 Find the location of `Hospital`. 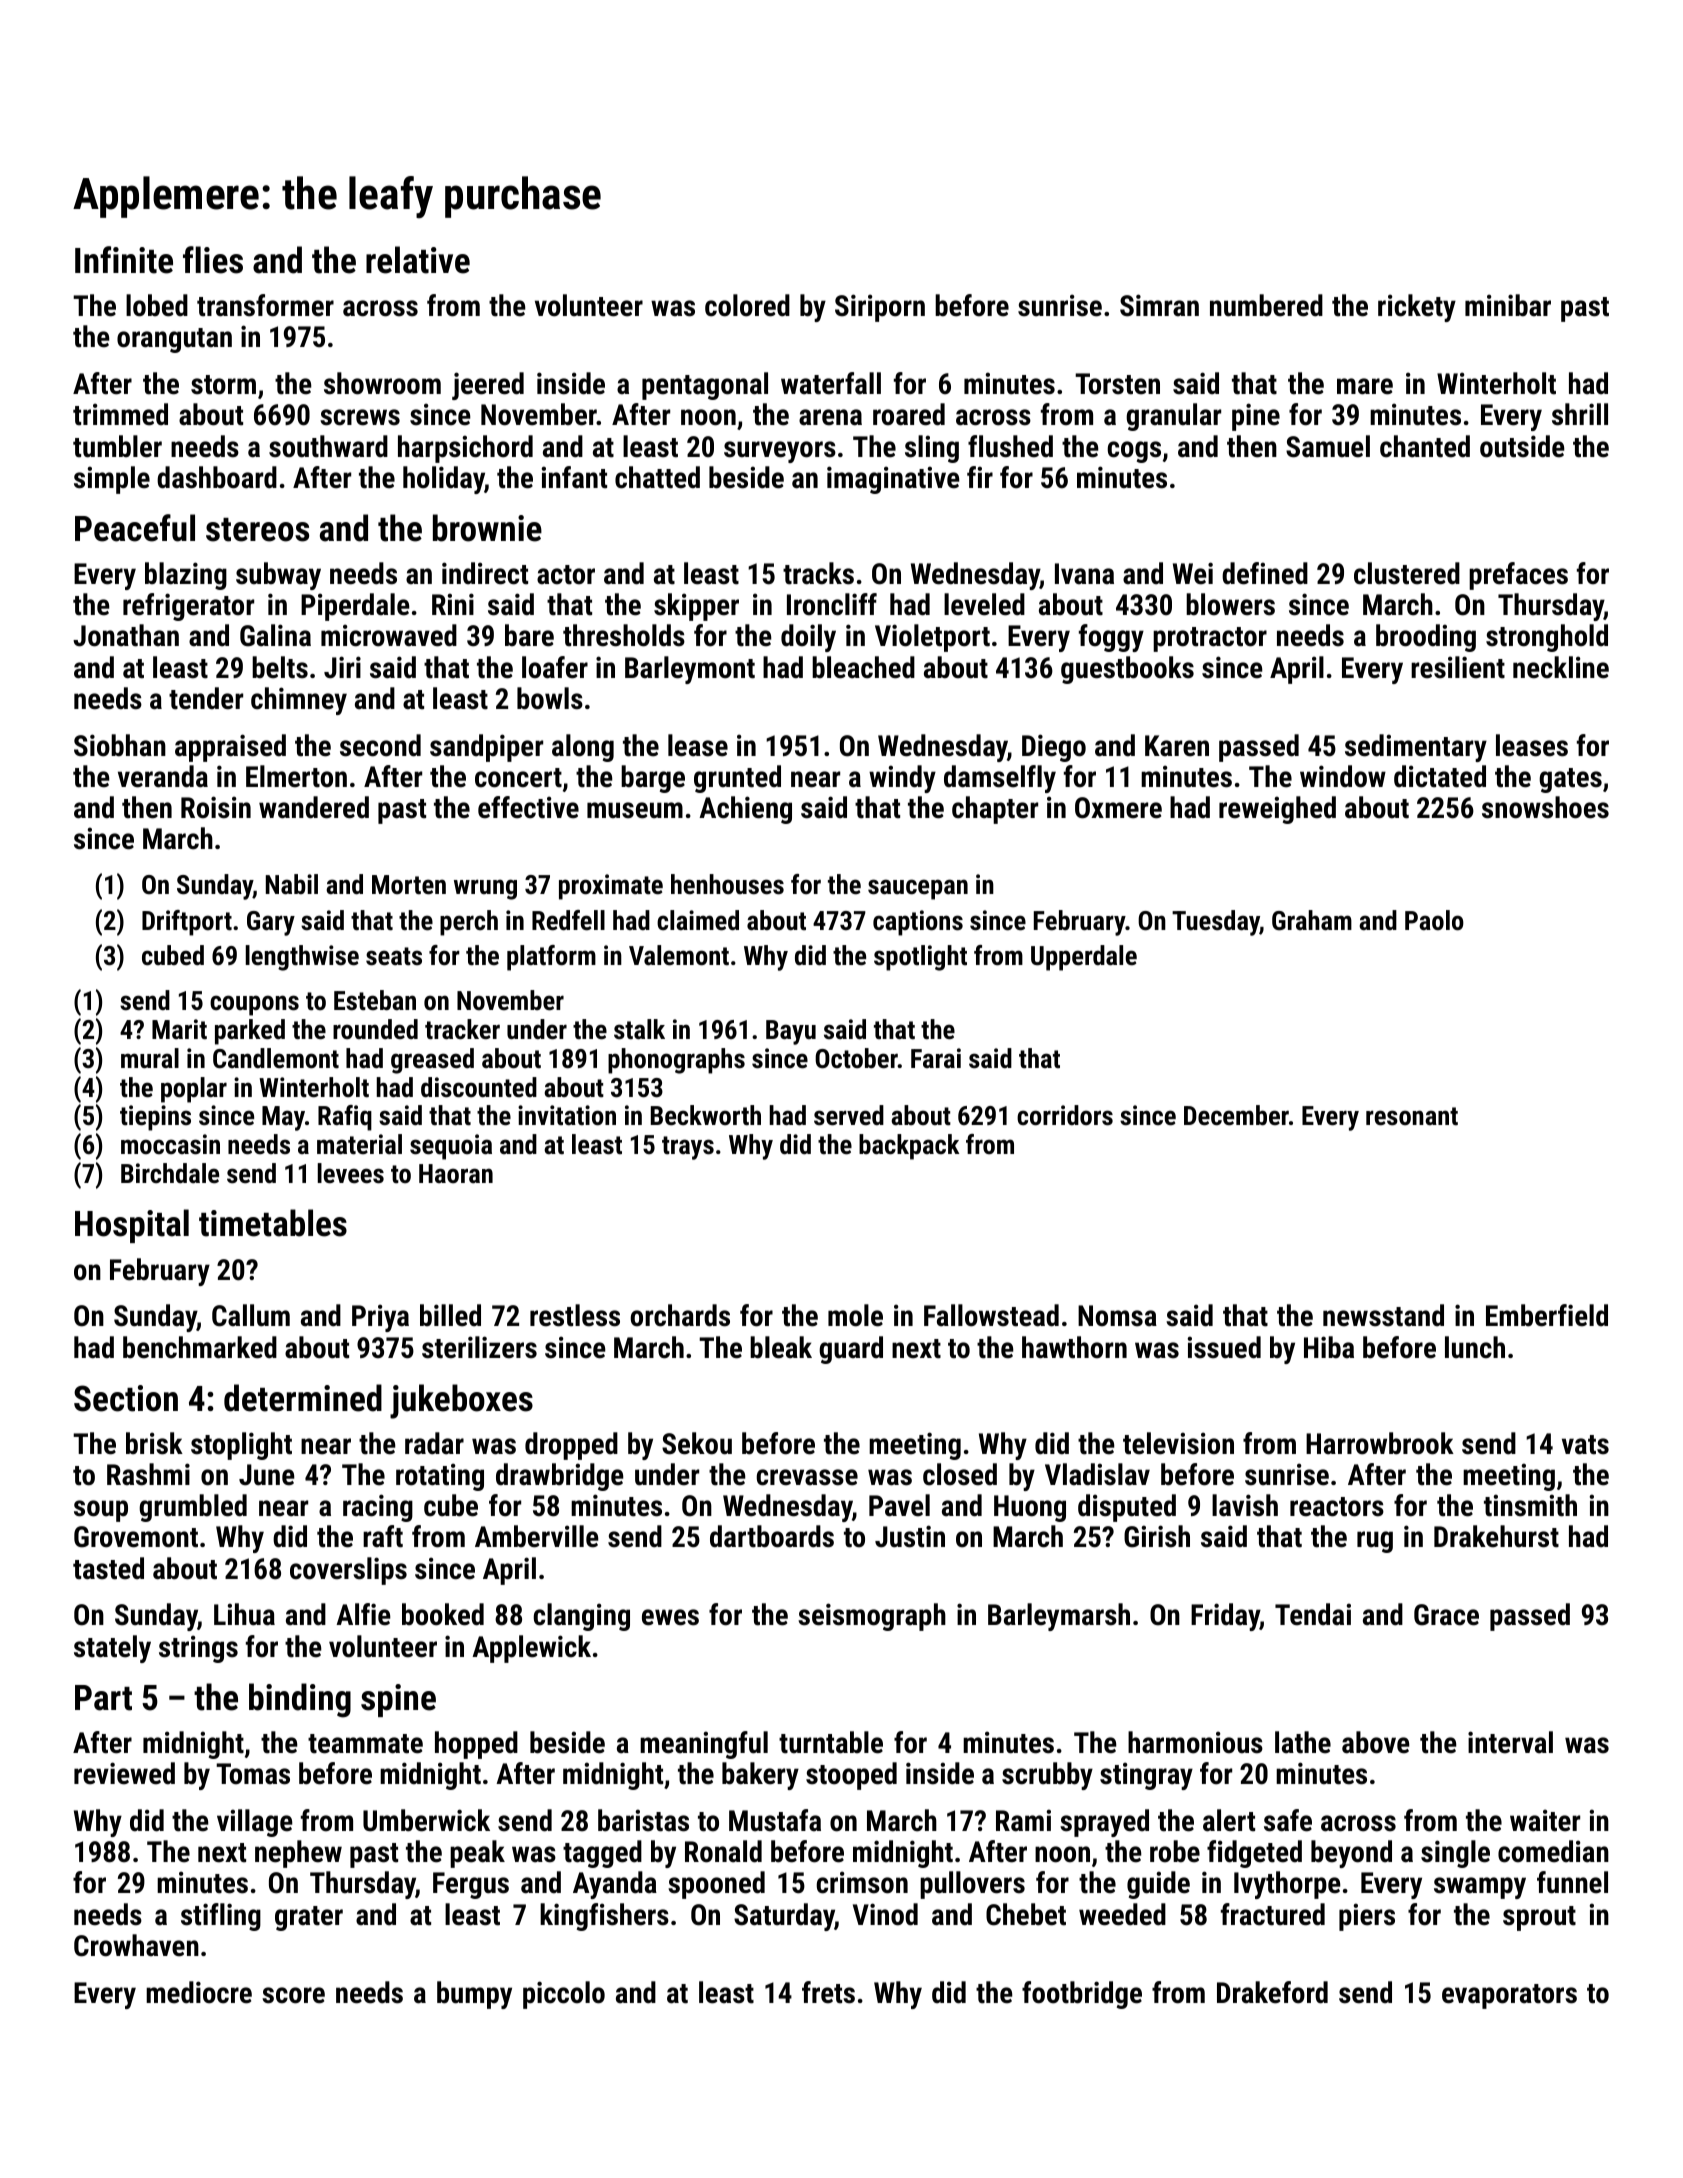

Hospital is located at coordinates (132, 1226).
